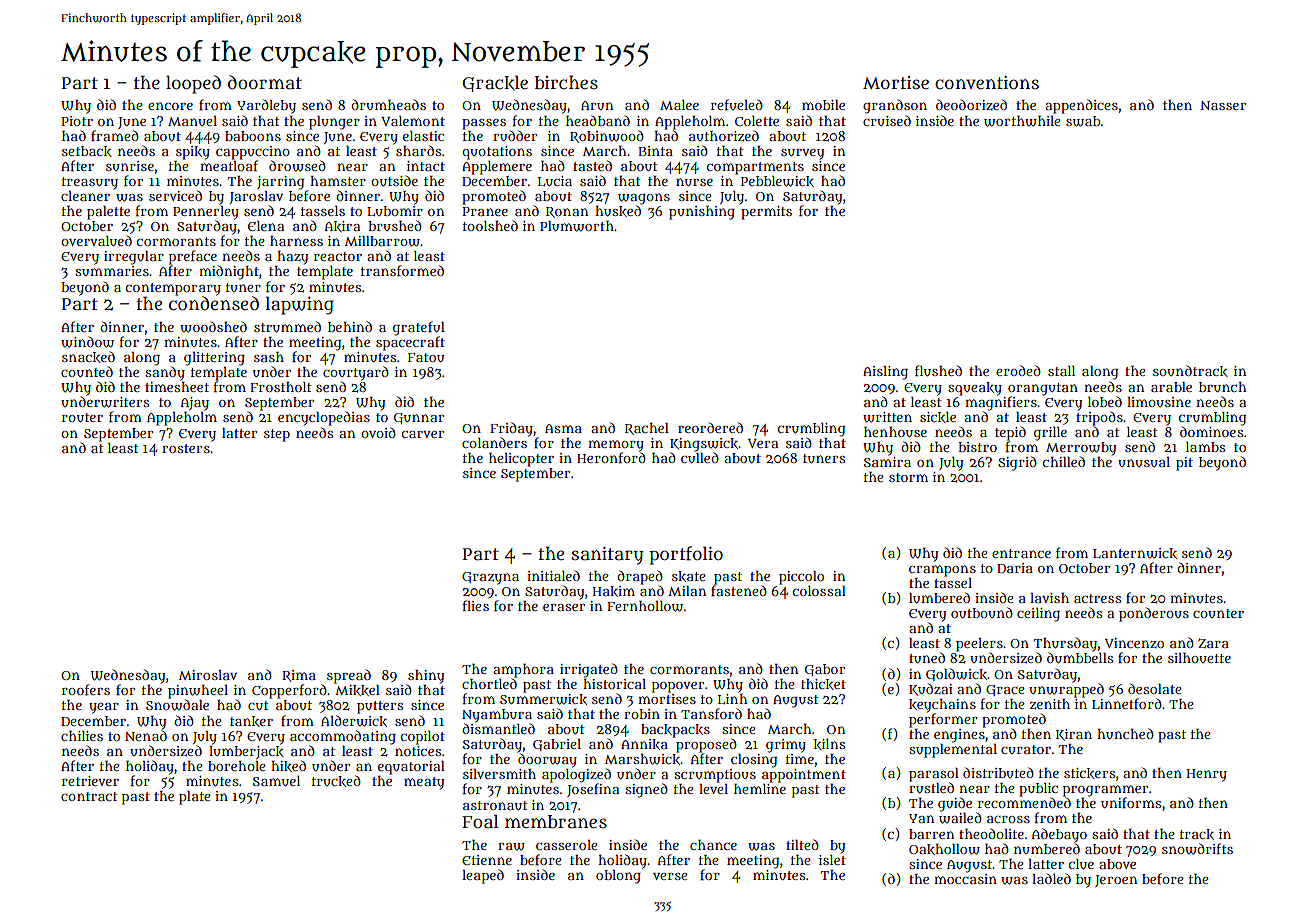 This screenshot has height=924, width=1308. What do you see at coordinates (987, 82) in the screenshot?
I see `conventions` at bounding box center [987, 82].
